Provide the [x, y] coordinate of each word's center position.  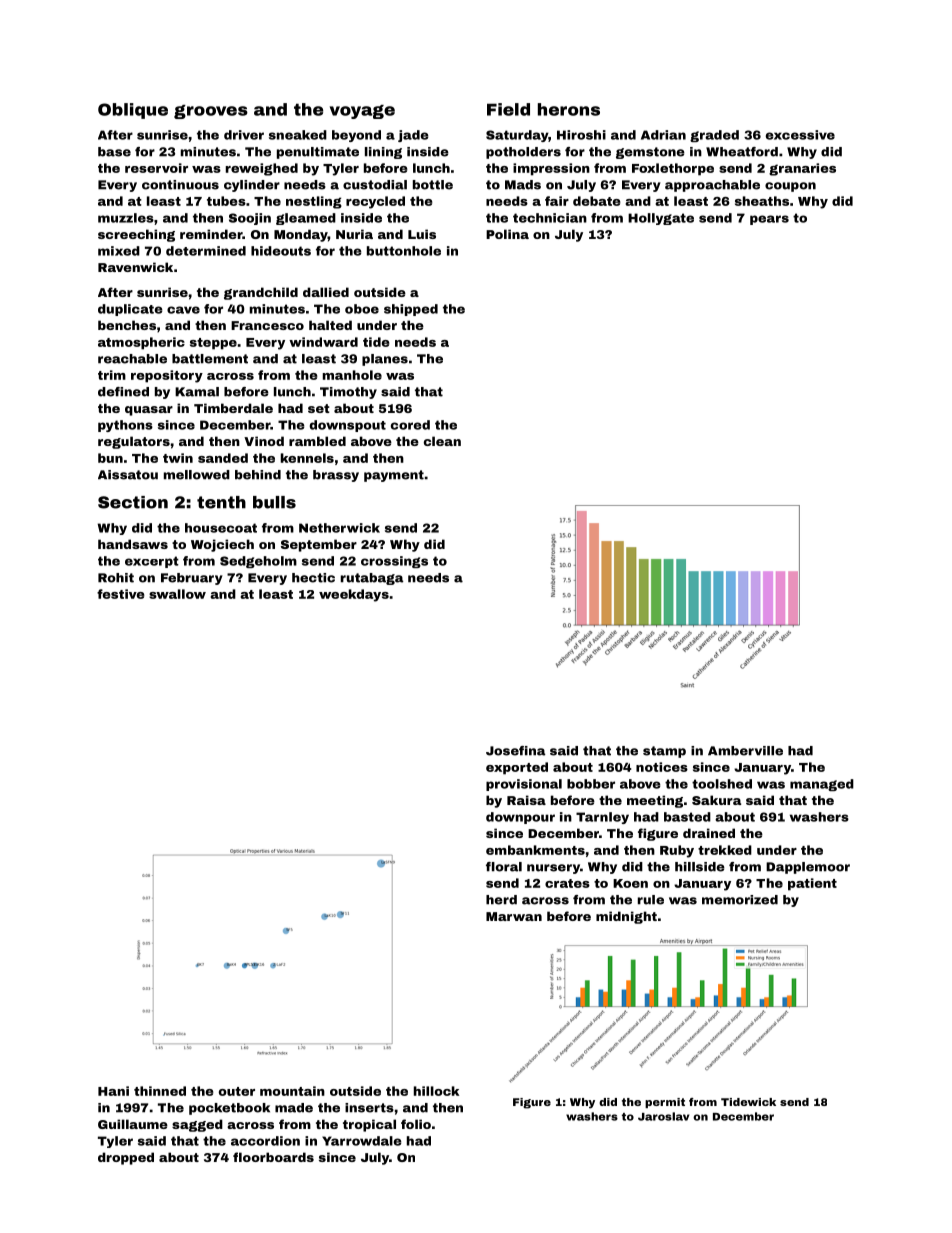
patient [812, 884]
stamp [664, 752]
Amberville [745, 751]
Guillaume [133, 1124]
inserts [369, 1108]
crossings [394, 562]
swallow [177, 594]
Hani [113, 1091]
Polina [507, 234]
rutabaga [372, 579]
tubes [226, 201]
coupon [790, 187]
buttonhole [404, 251]
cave [183, 310]
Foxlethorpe [673, 169]
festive [121, 594]
